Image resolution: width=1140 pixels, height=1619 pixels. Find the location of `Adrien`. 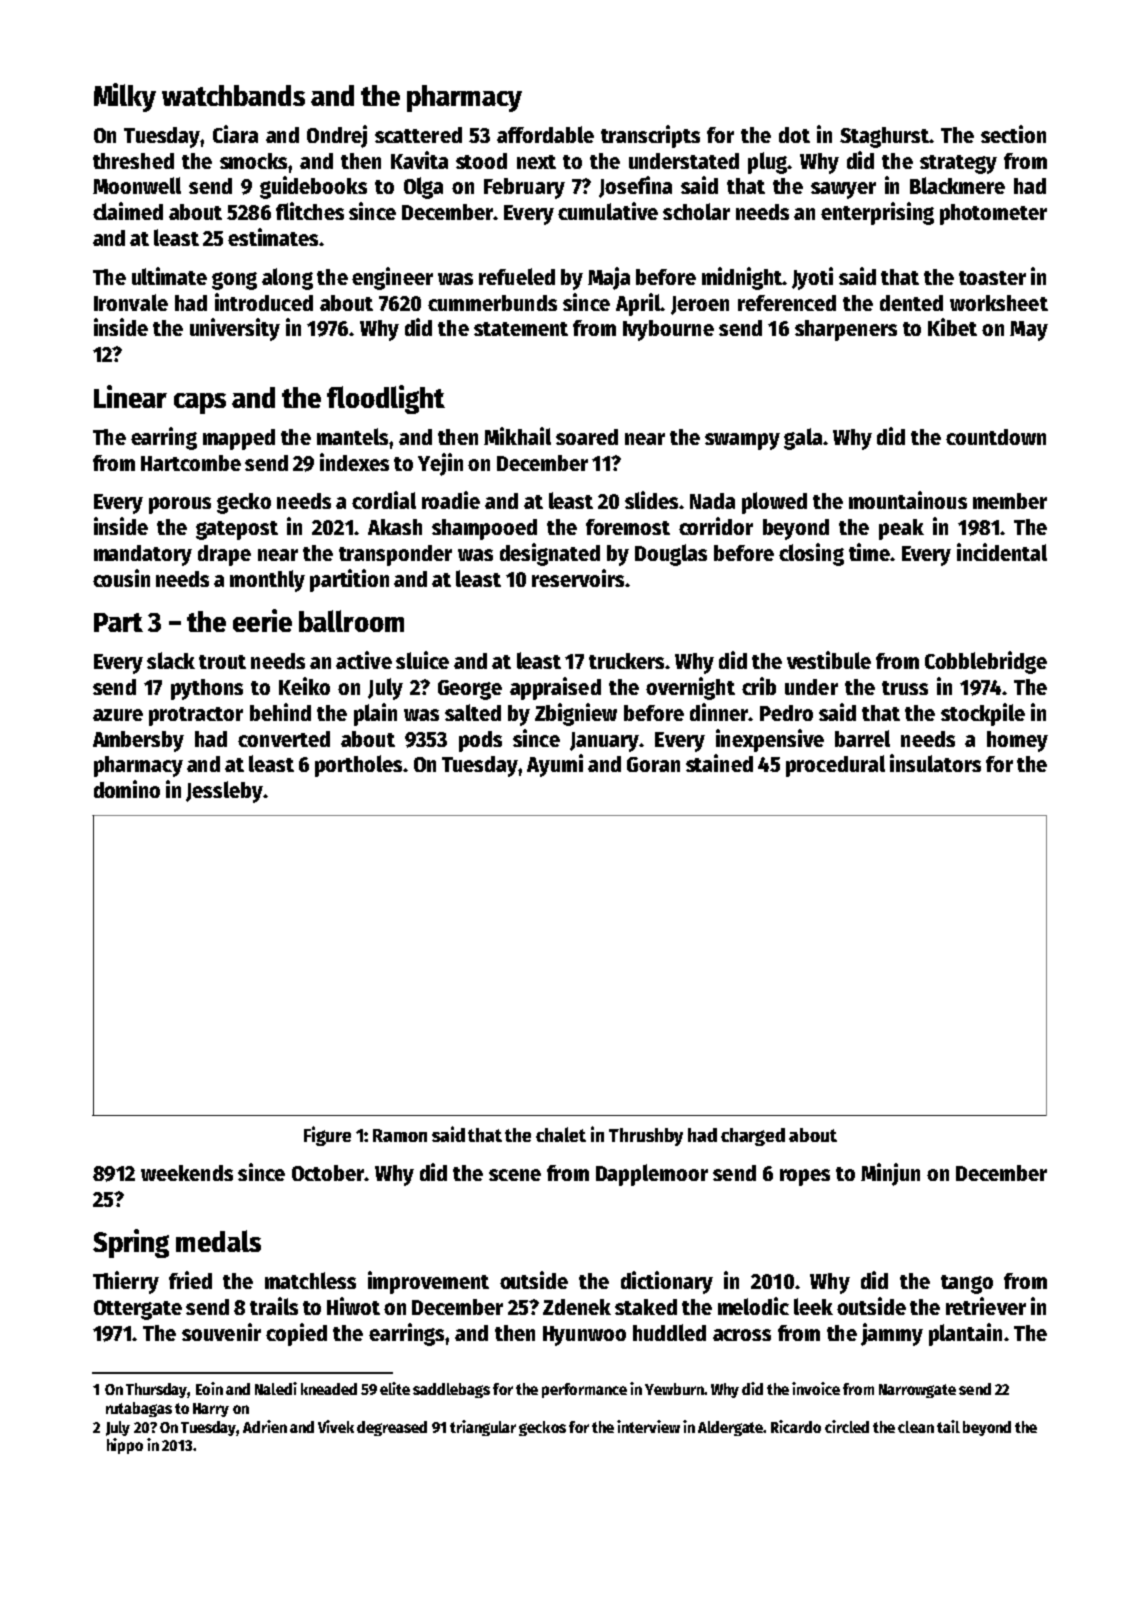

Adrien is located at coordinates (265, 1426).
